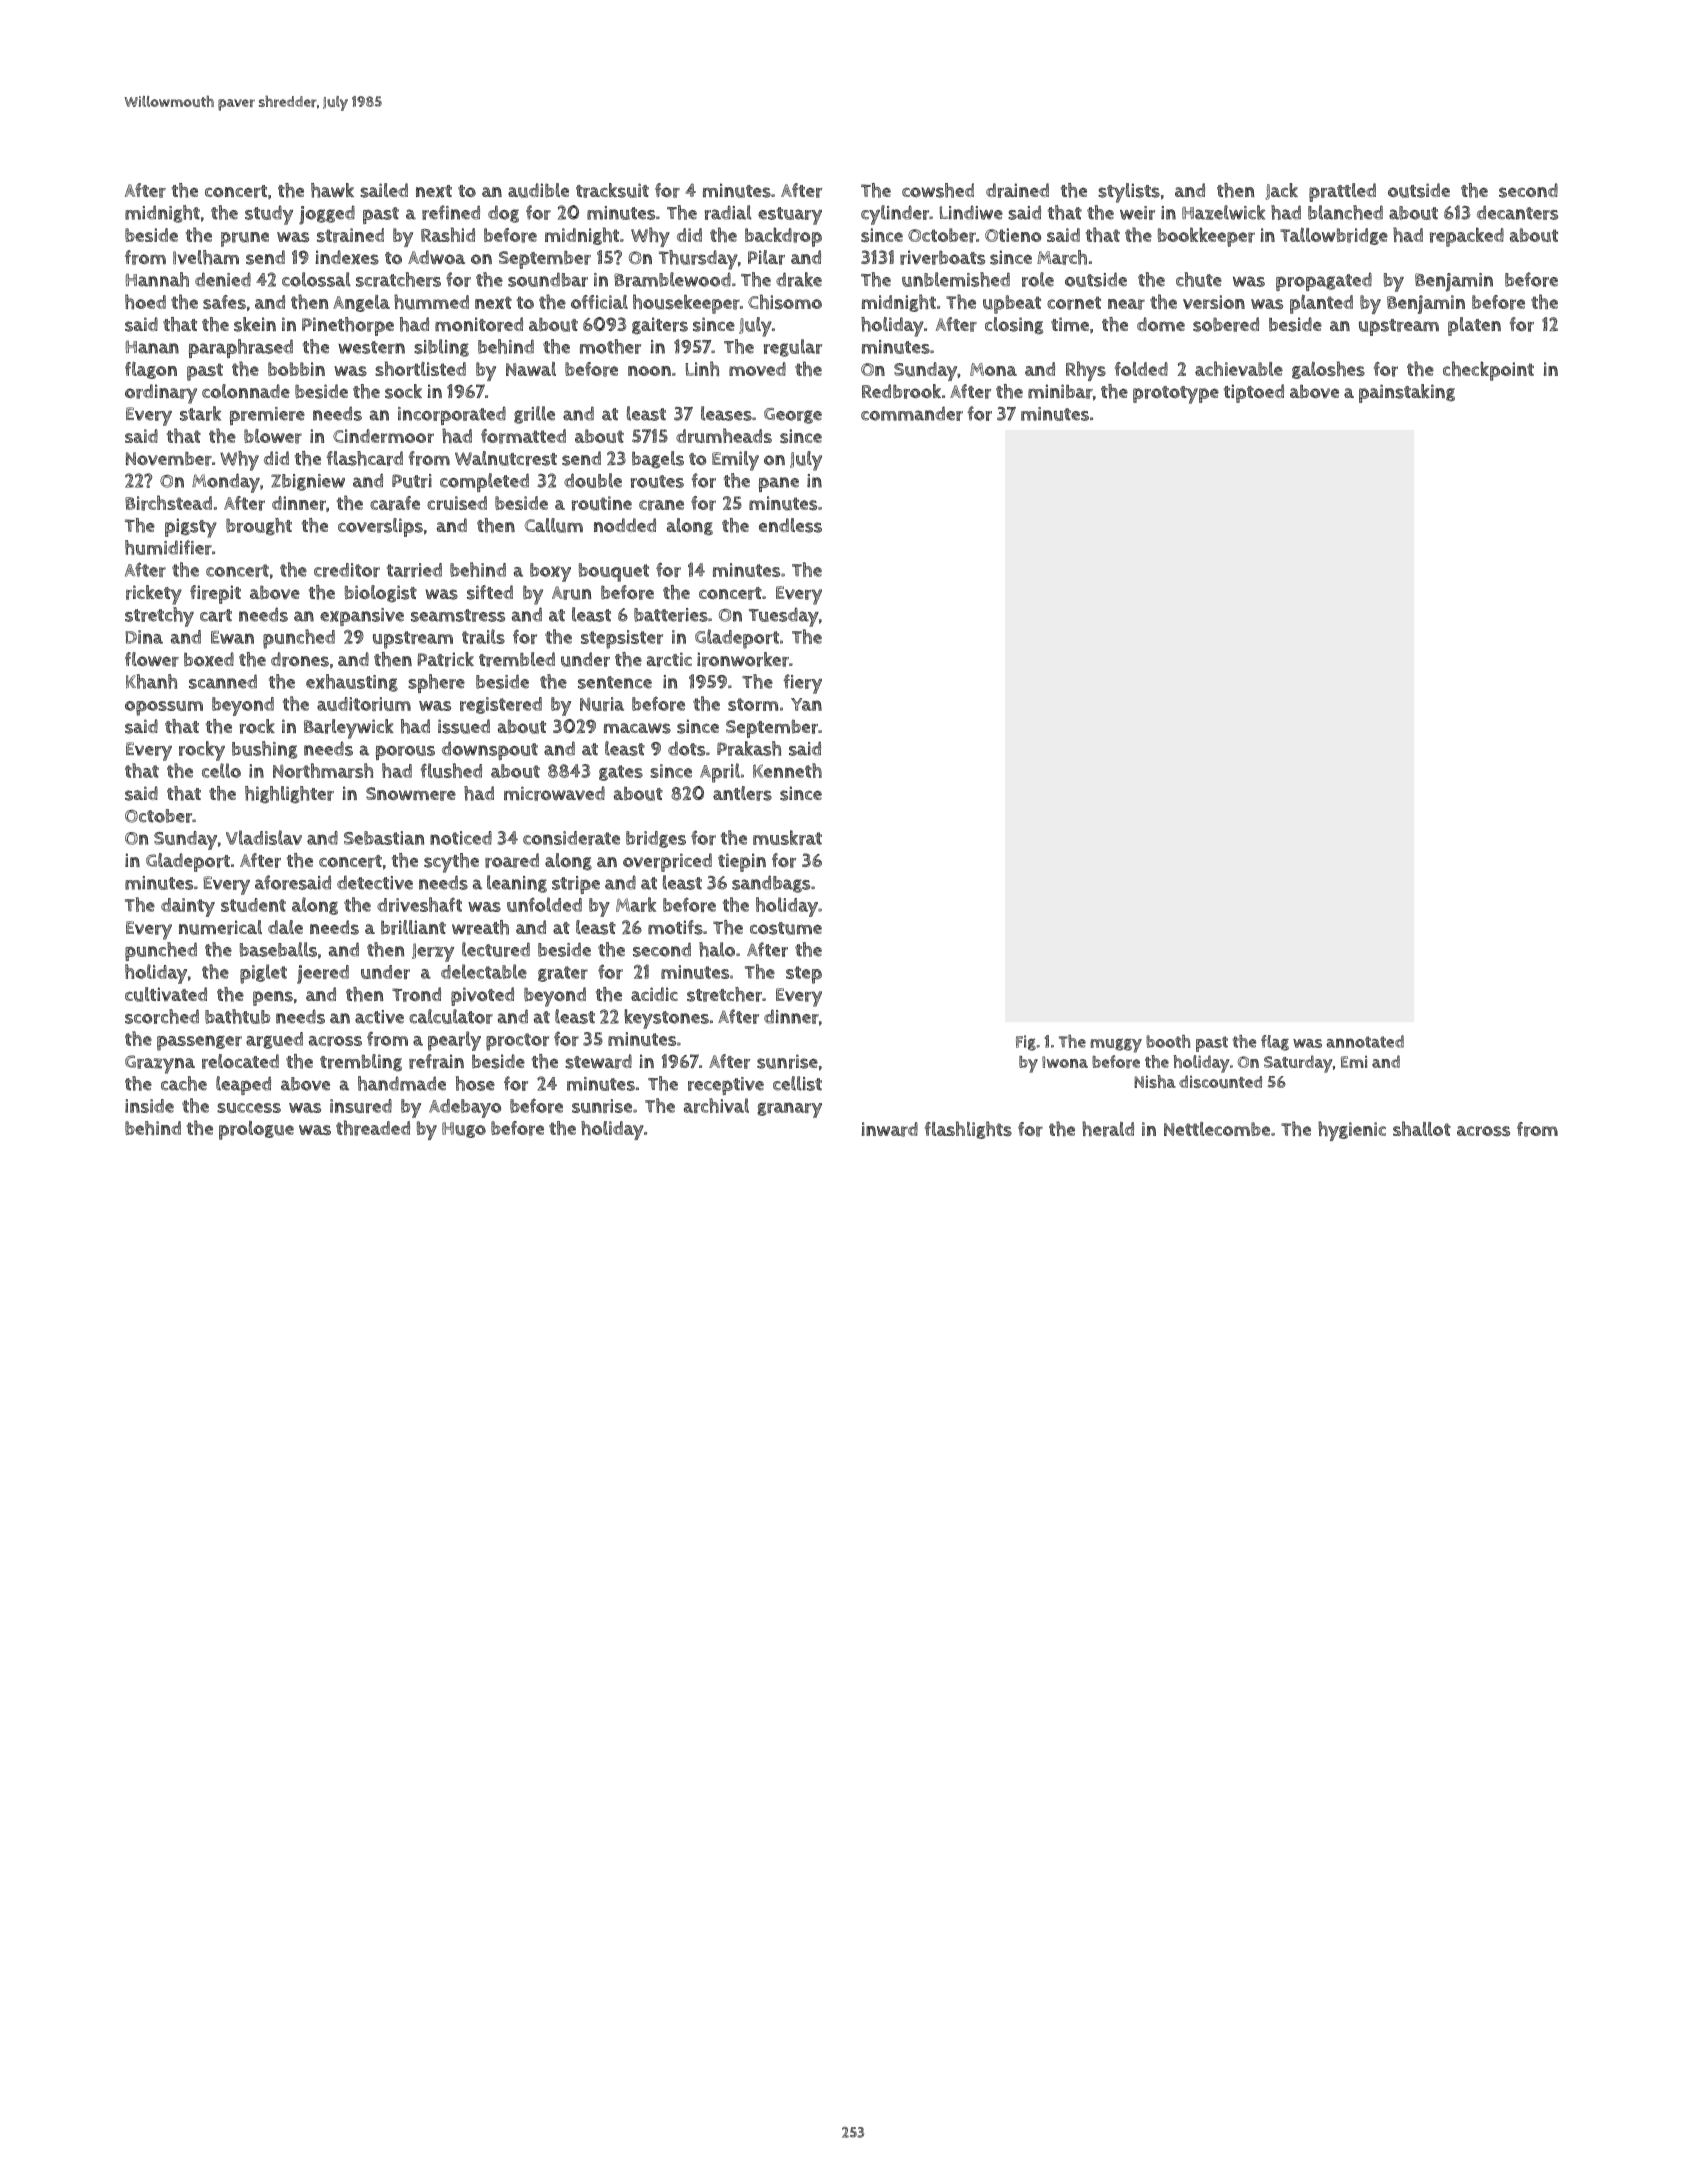 The width and height of the screenshot is (1683, 2178). Describe the element at coordinates (149, 1106) in the screenshot. I see `inside` at that location.
